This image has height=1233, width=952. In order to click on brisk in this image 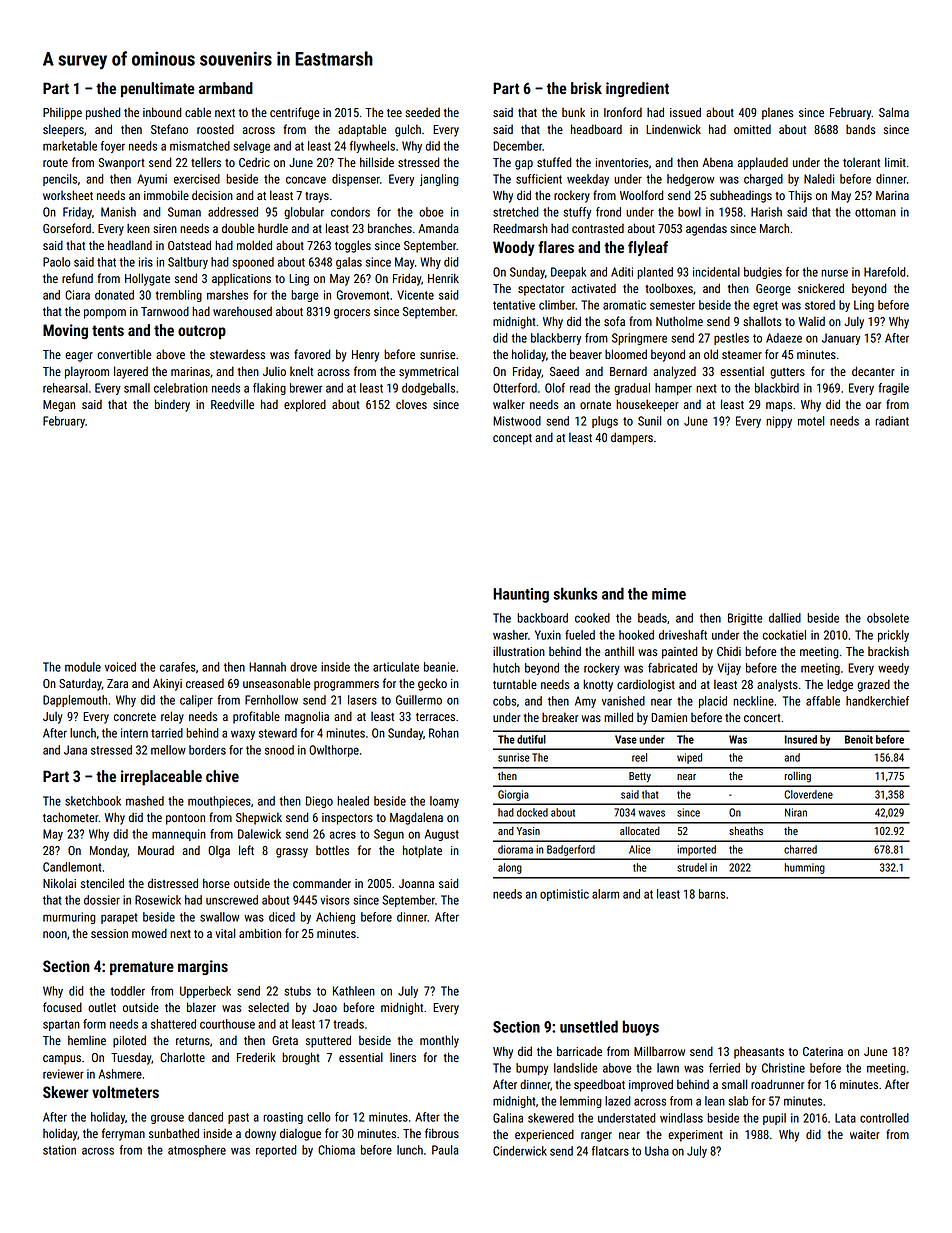, I will do `click(586, 88)`.
